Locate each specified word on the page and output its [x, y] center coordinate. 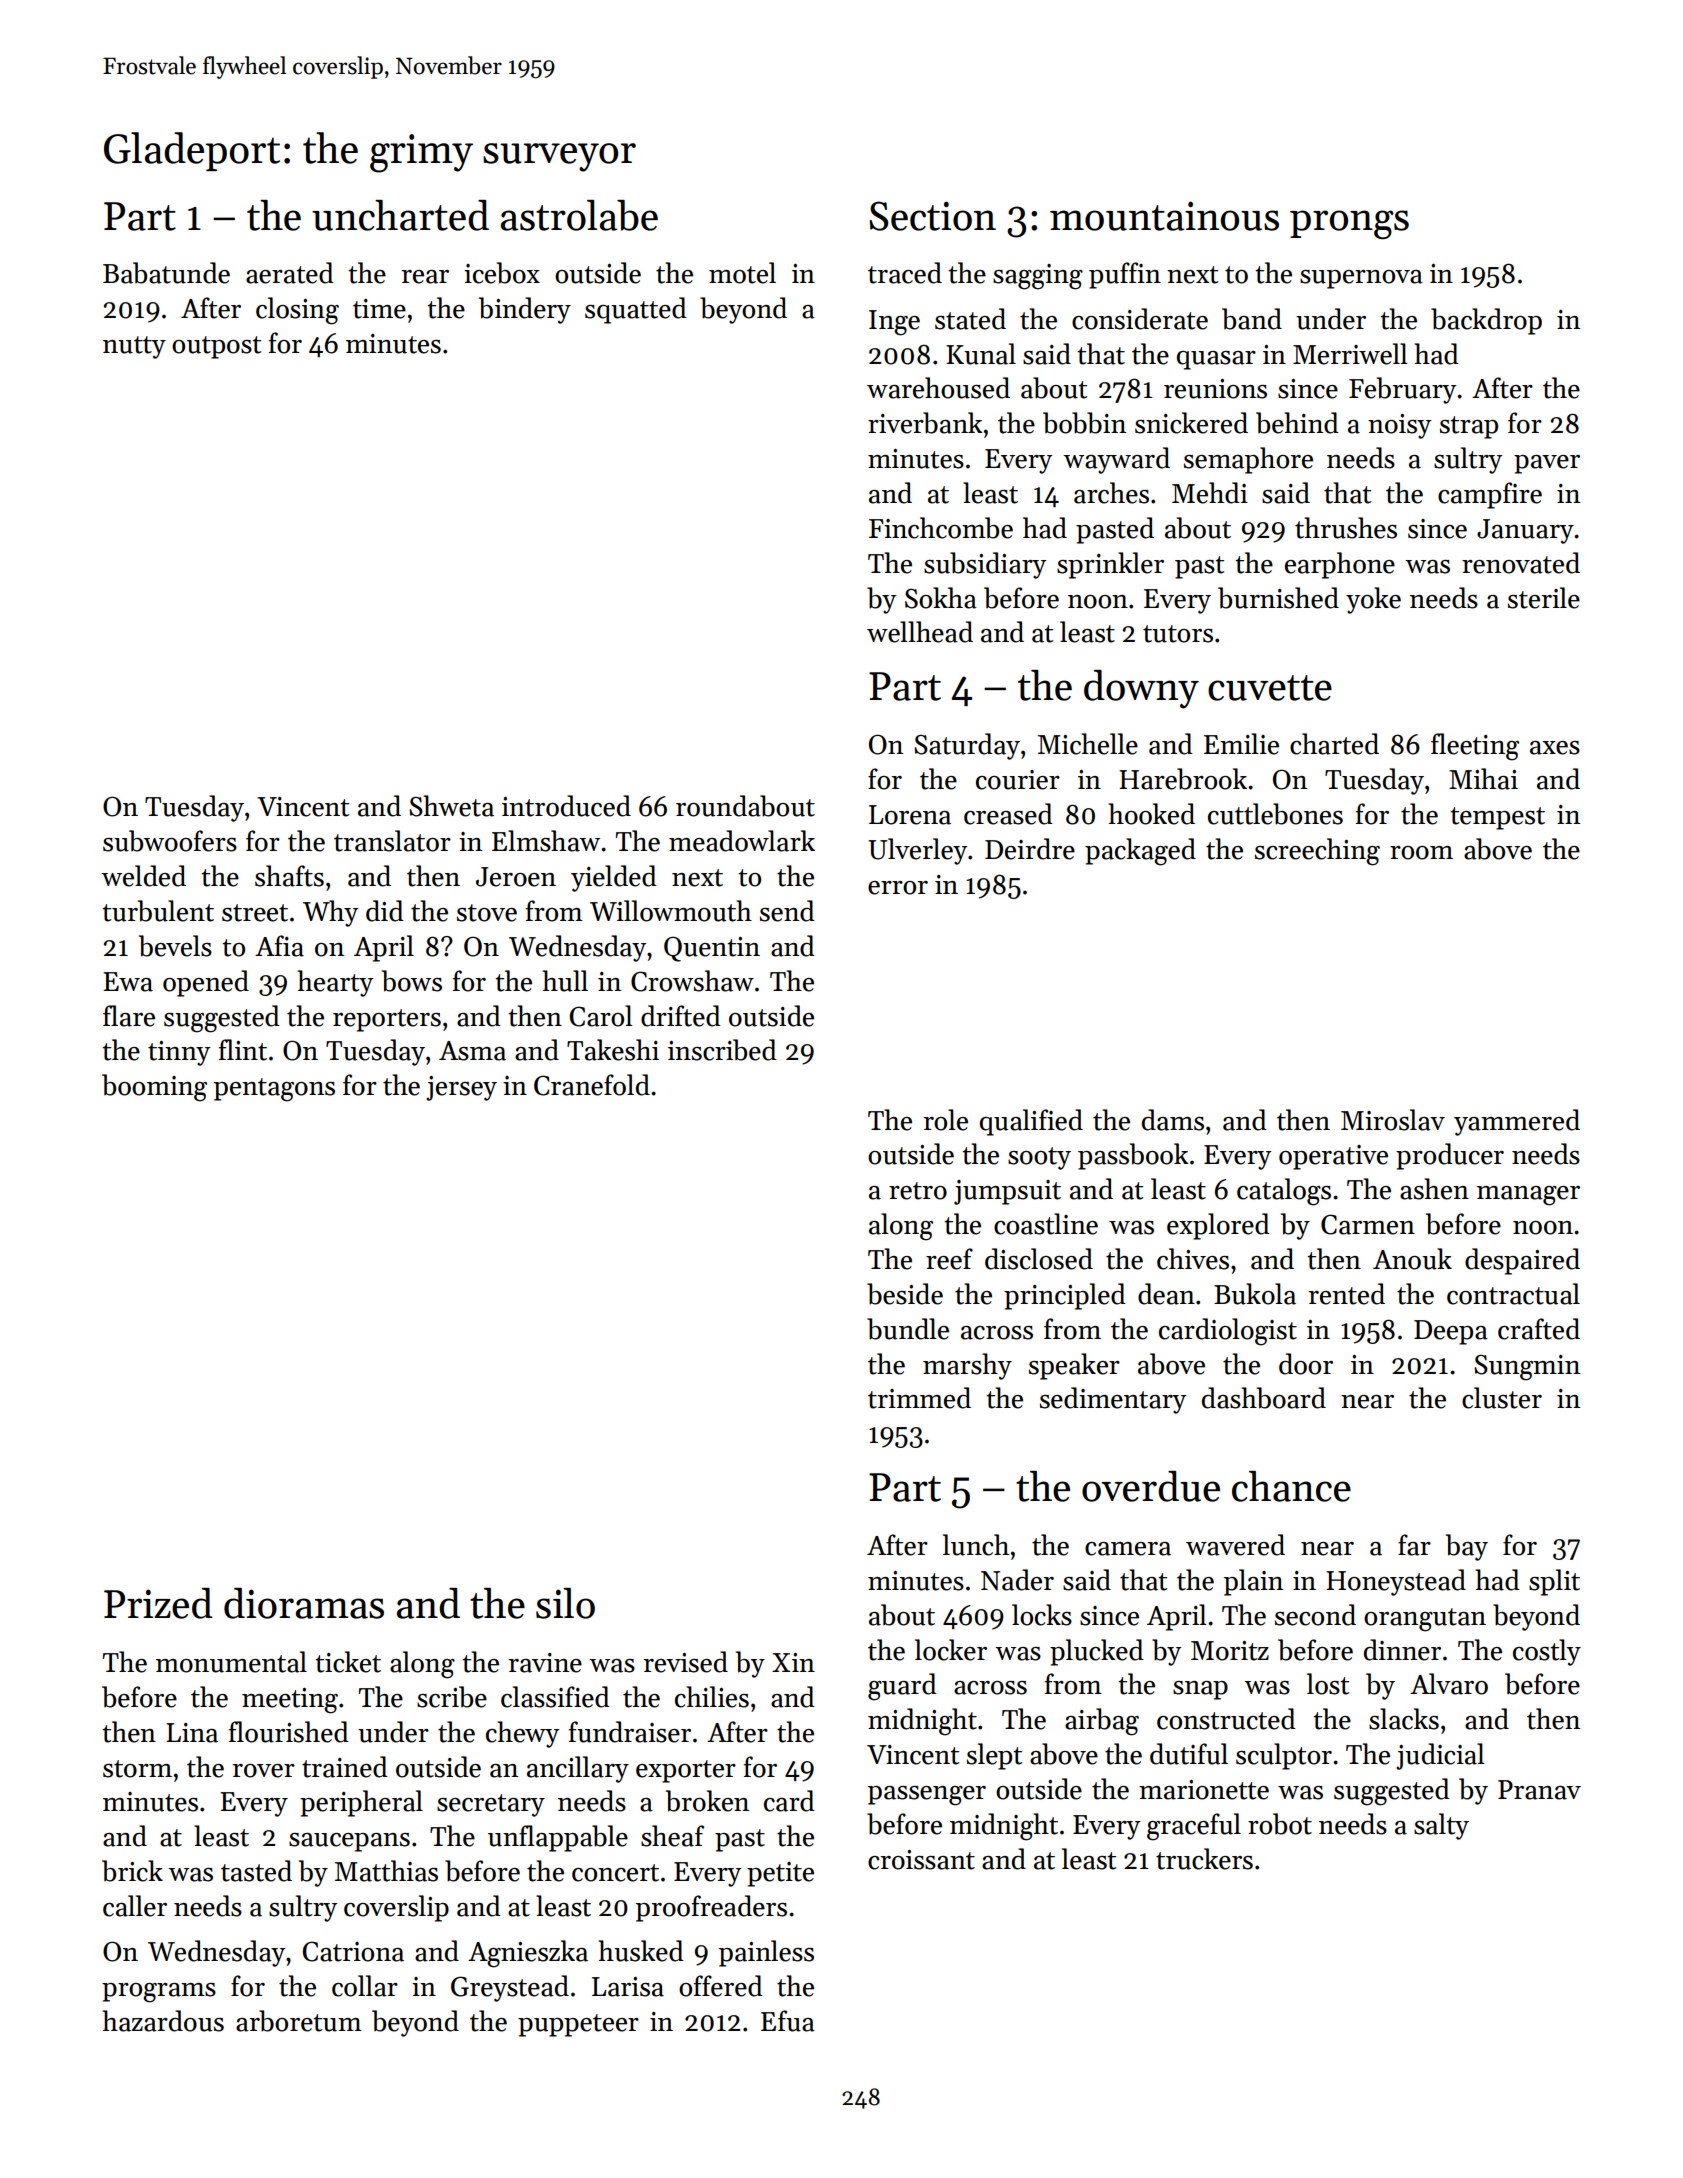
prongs [1349, 224]
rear [425, 277]
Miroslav [1393, 1120]
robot [1280, 1824]
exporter [686, 1771]
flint [243, 1050]
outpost [216, 347]
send [787, 911]
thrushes [1346, 528]
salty [1441, 1826]
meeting [290, 1701]
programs [159, 1993]
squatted [636, 310]
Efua [788, 2021]
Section [932, 216]
